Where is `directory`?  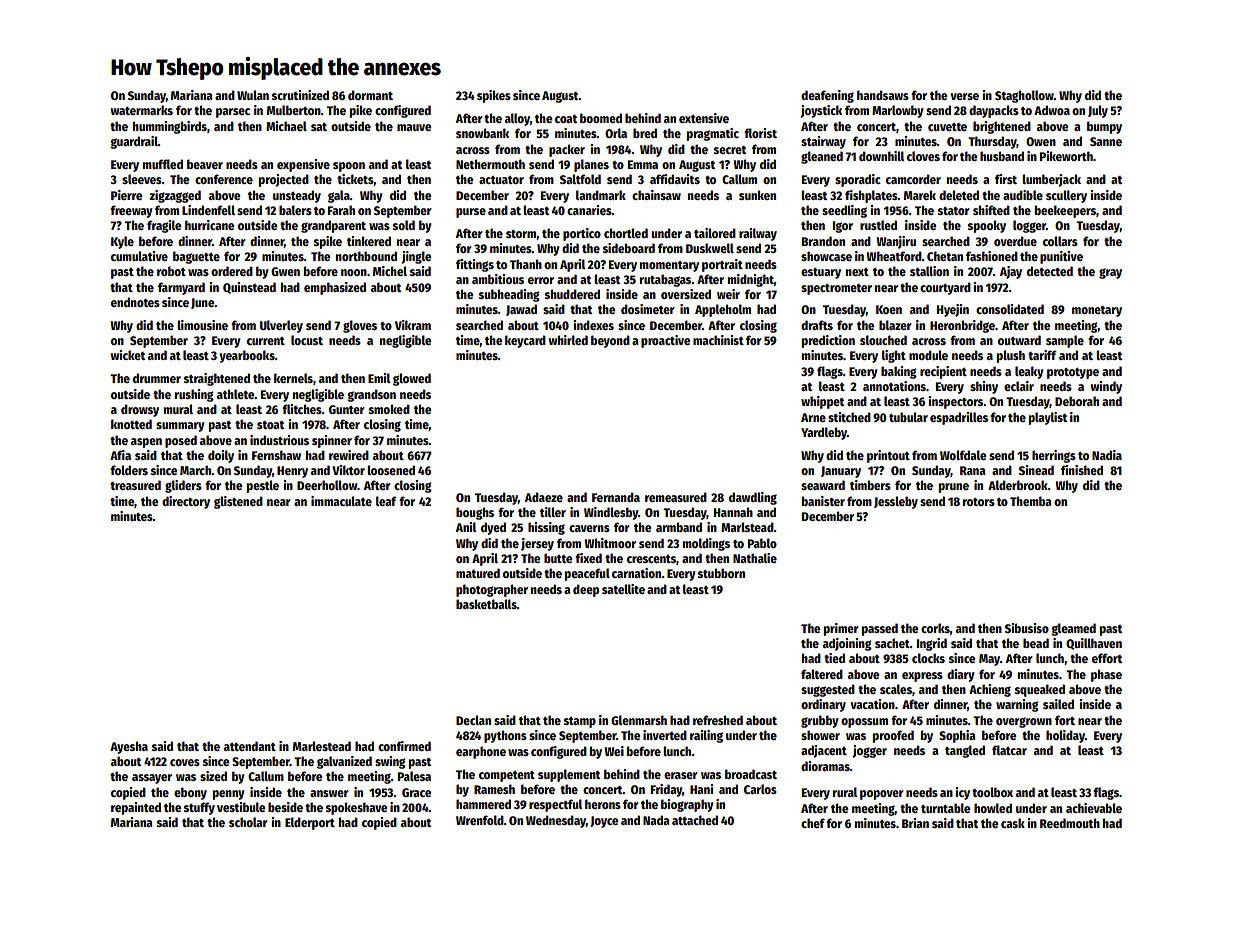
directory is located at coordinates (186, 502).
